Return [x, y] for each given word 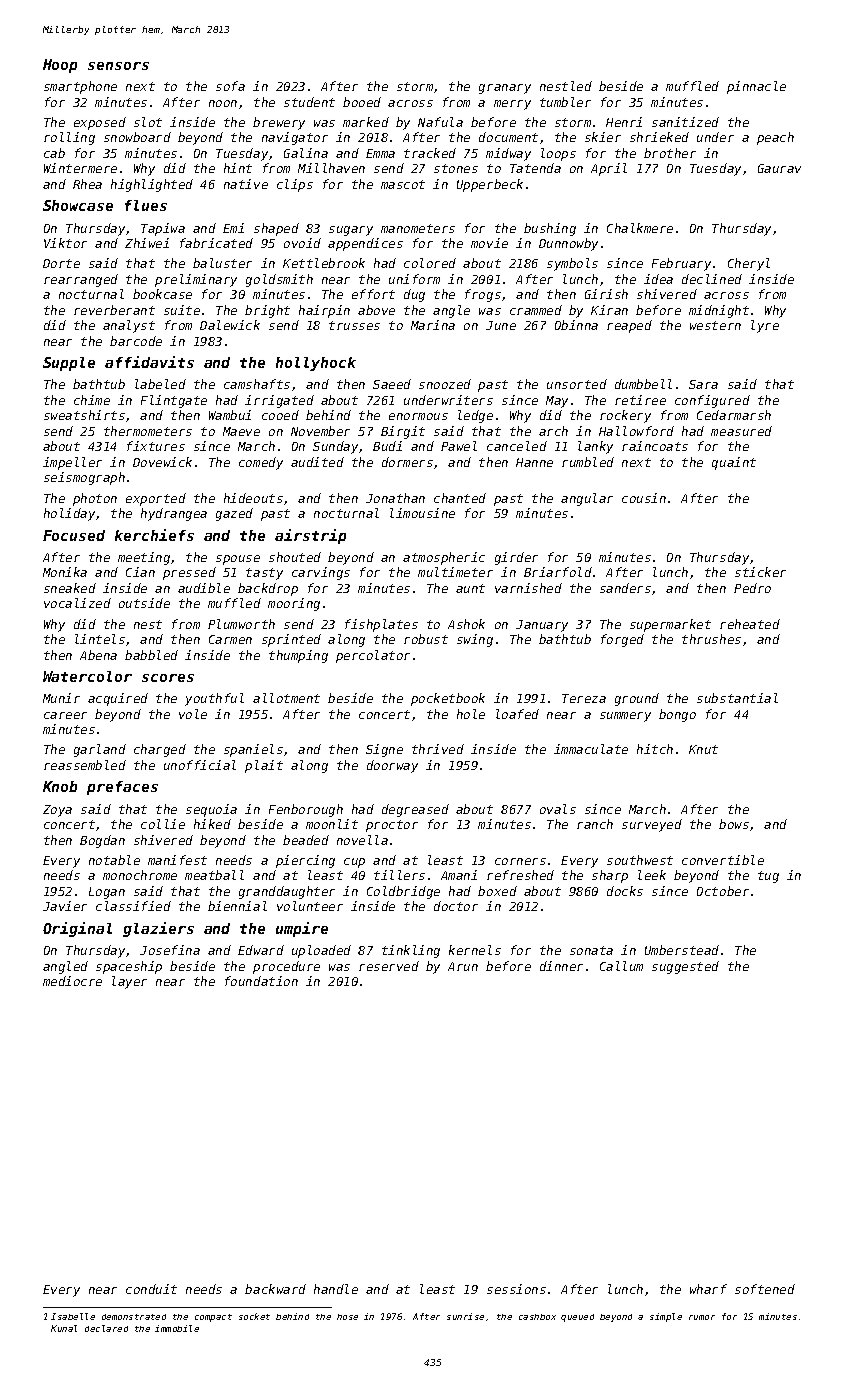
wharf [708, 1289]
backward [275, 1289]
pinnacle [756, 87]
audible [204, 588]
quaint [734, 463]
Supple [69, 364]
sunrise [465, 1316]
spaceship [129, 967]
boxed [497, 891]
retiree [640, 400]
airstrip [310, 536]
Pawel [459, 446]
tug [768, 877]
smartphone [80, 87]
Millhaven [331, 168]
